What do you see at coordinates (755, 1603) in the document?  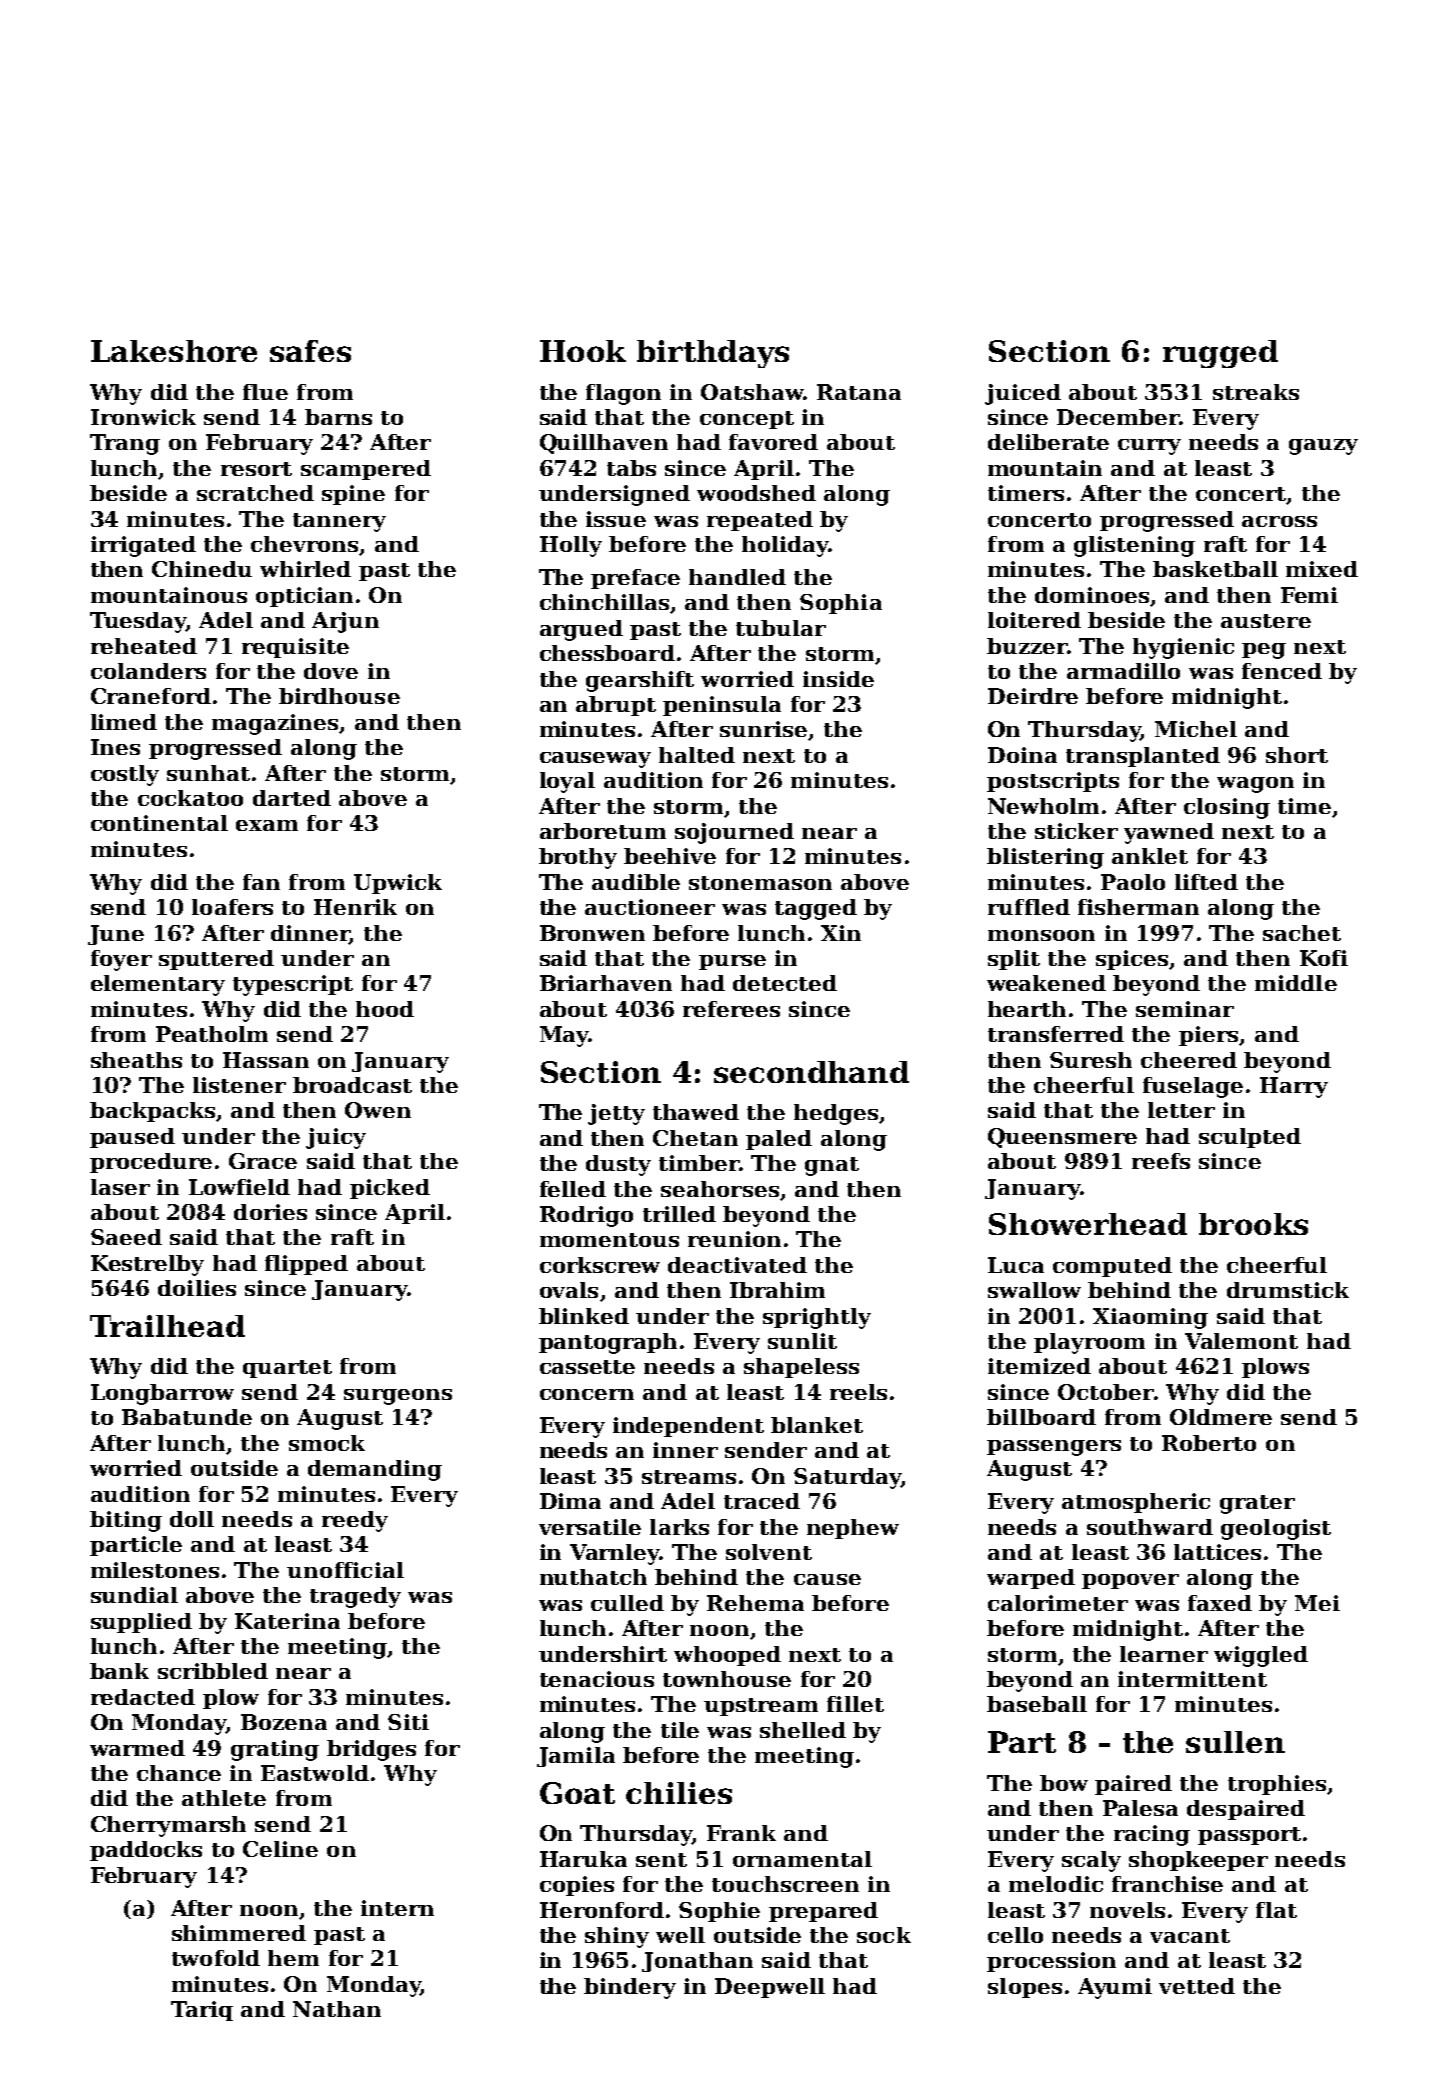 I see `Rehema` at bounding box center [755, 1603].
